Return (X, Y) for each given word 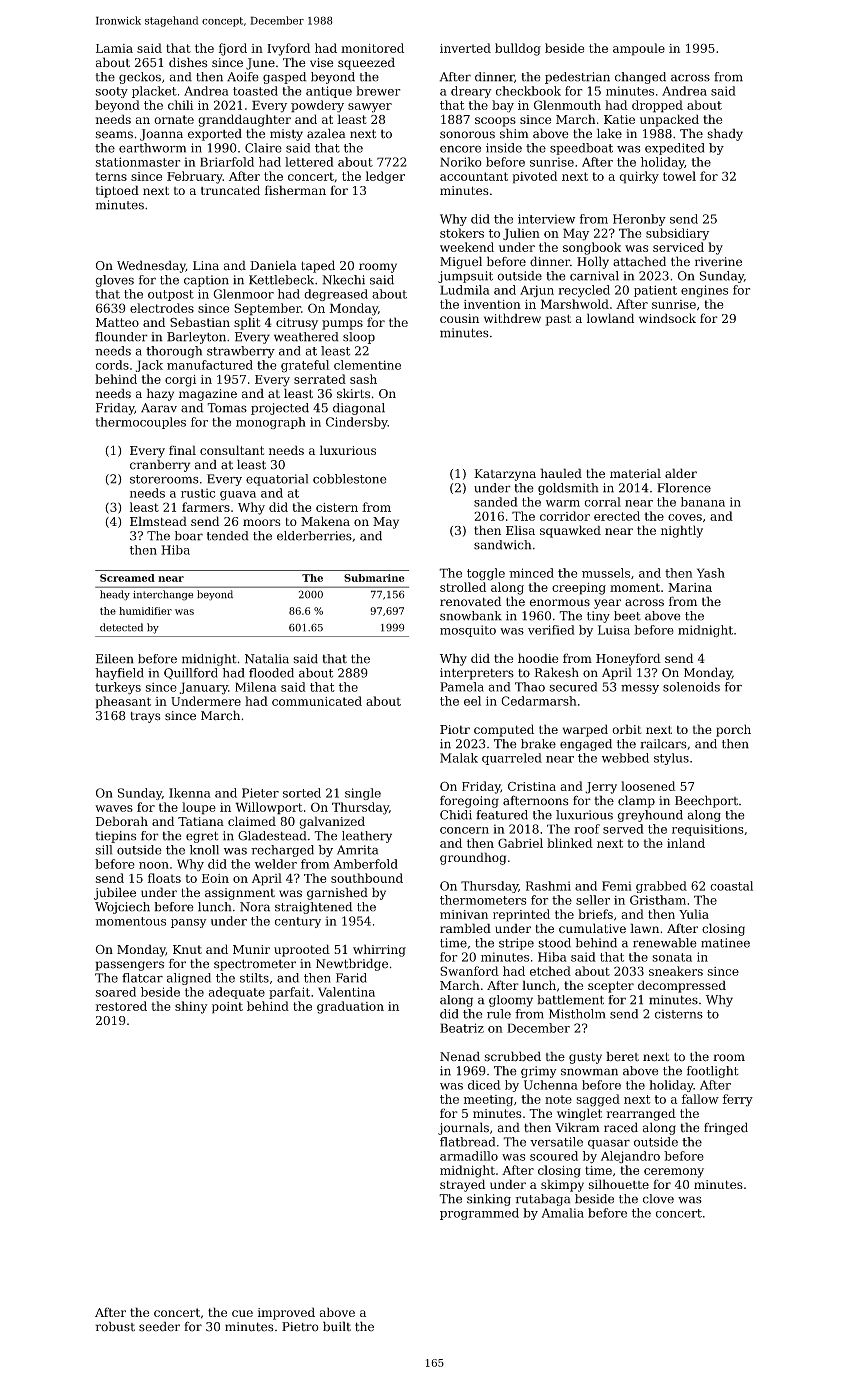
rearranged (641, 1114)
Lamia (114, 48)
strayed (462, 1185)
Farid (351, 978)
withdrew (512, 318)
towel (679, 176)
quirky (639, 177)
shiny (191, 1007)
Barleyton (196, 338)
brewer (378, 91)
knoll (204, 850)
